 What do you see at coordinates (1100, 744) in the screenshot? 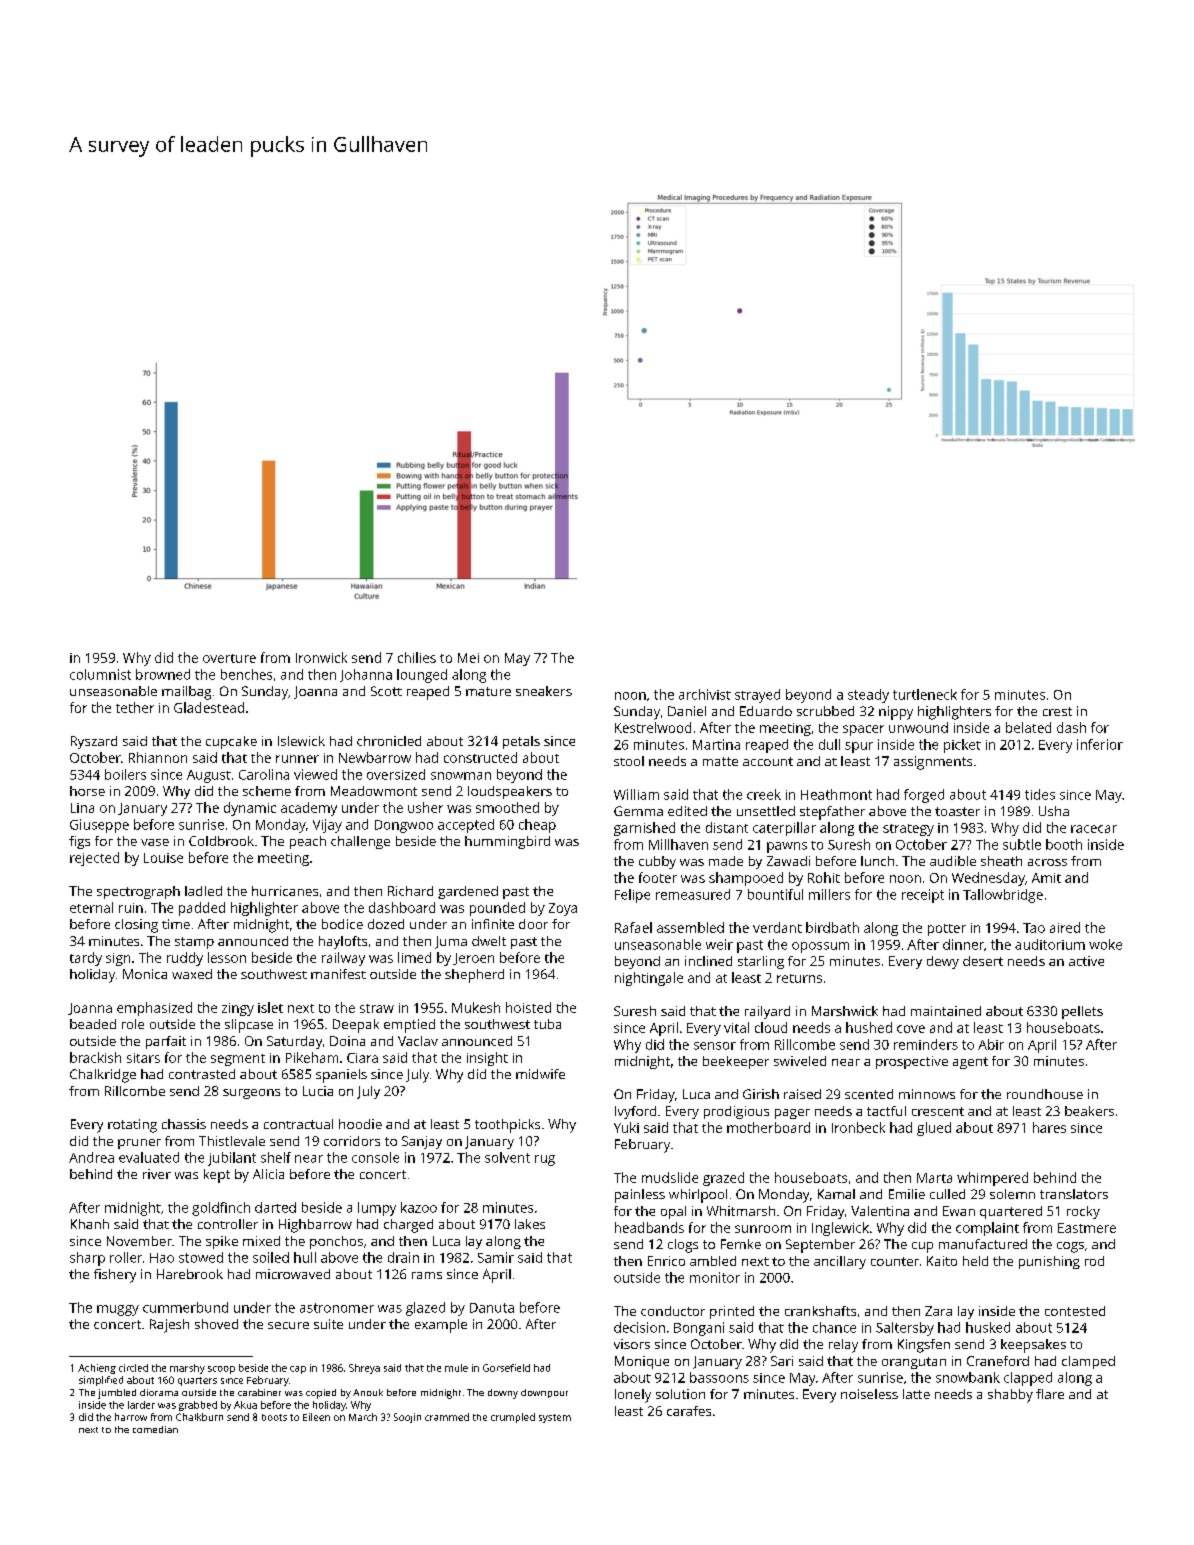
I see `inferior` at bounding box center [1100, 744].
